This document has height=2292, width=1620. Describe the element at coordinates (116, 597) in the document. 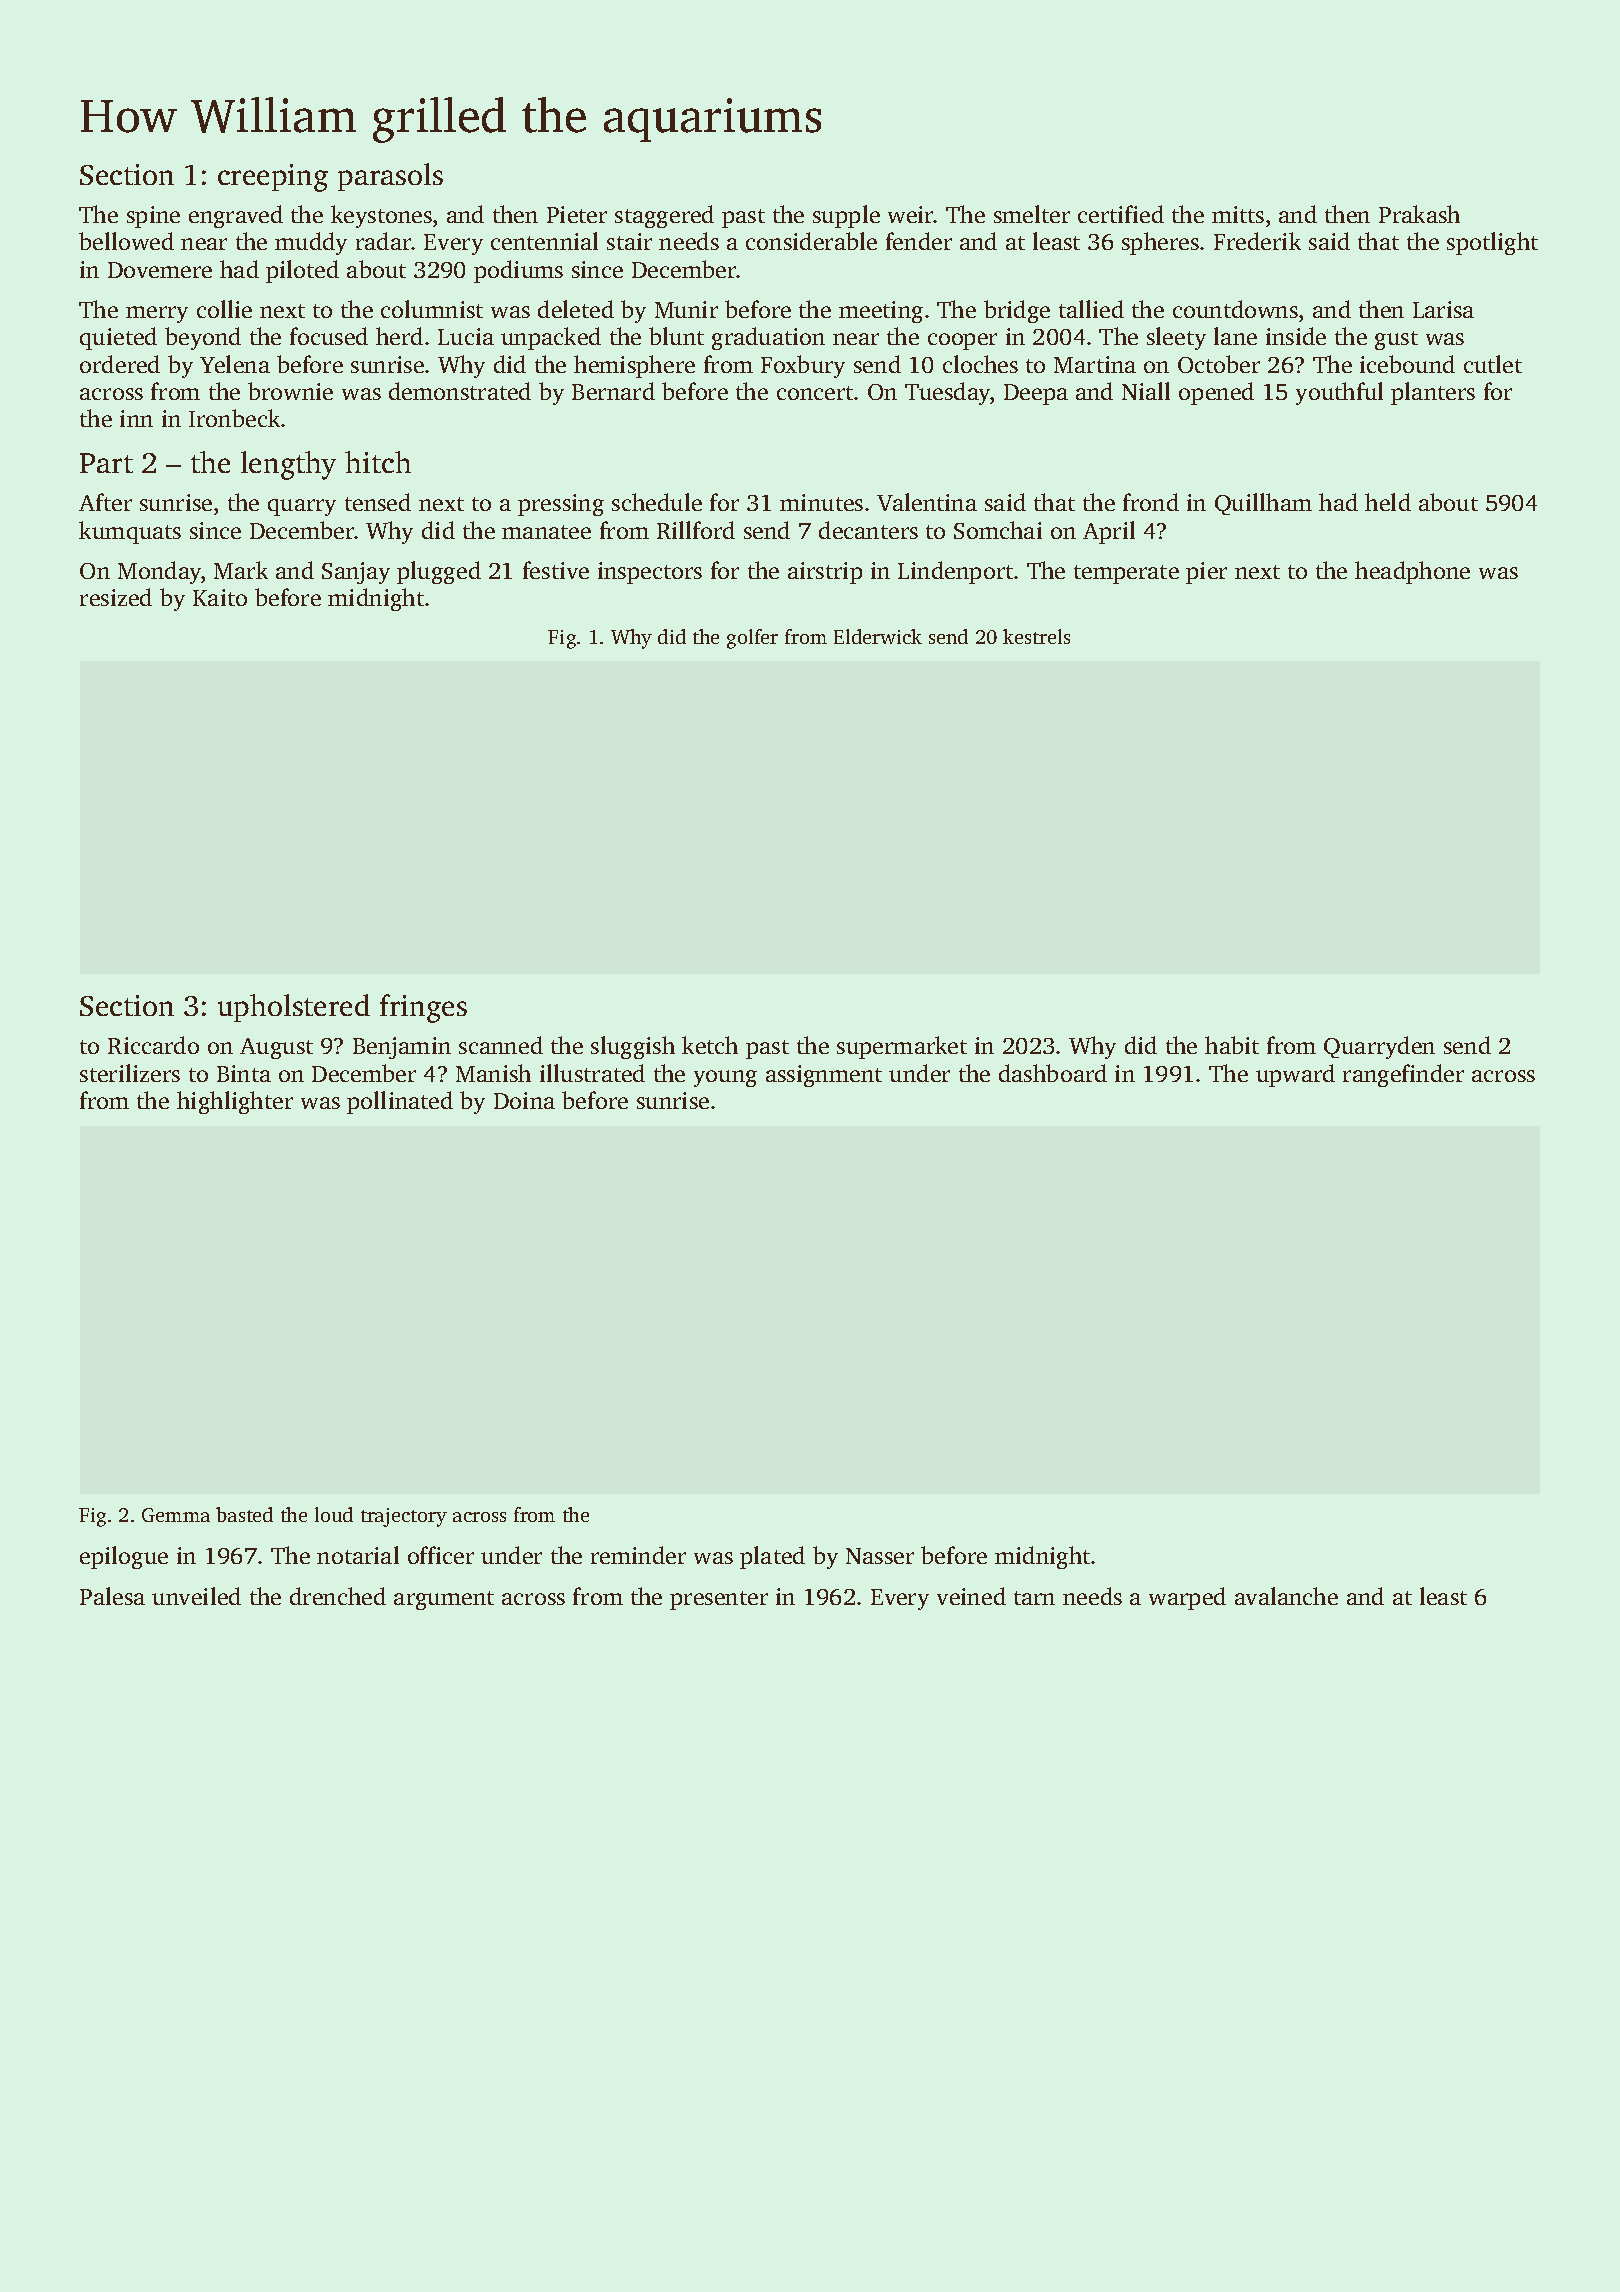

I see `resized` at that location.
